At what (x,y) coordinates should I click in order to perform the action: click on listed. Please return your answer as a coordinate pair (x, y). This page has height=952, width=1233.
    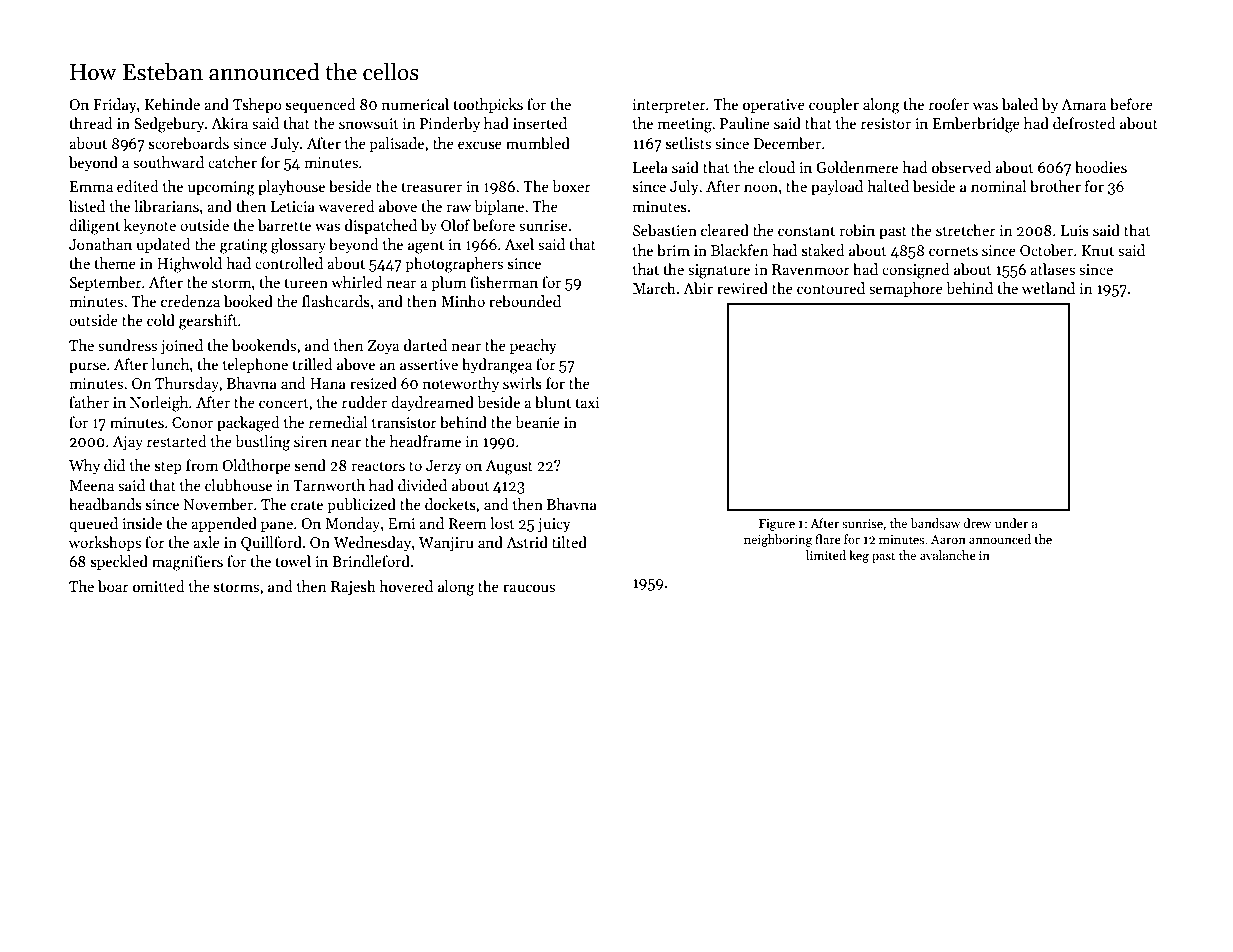
    Looking at the image, I should click on (87, 206).
